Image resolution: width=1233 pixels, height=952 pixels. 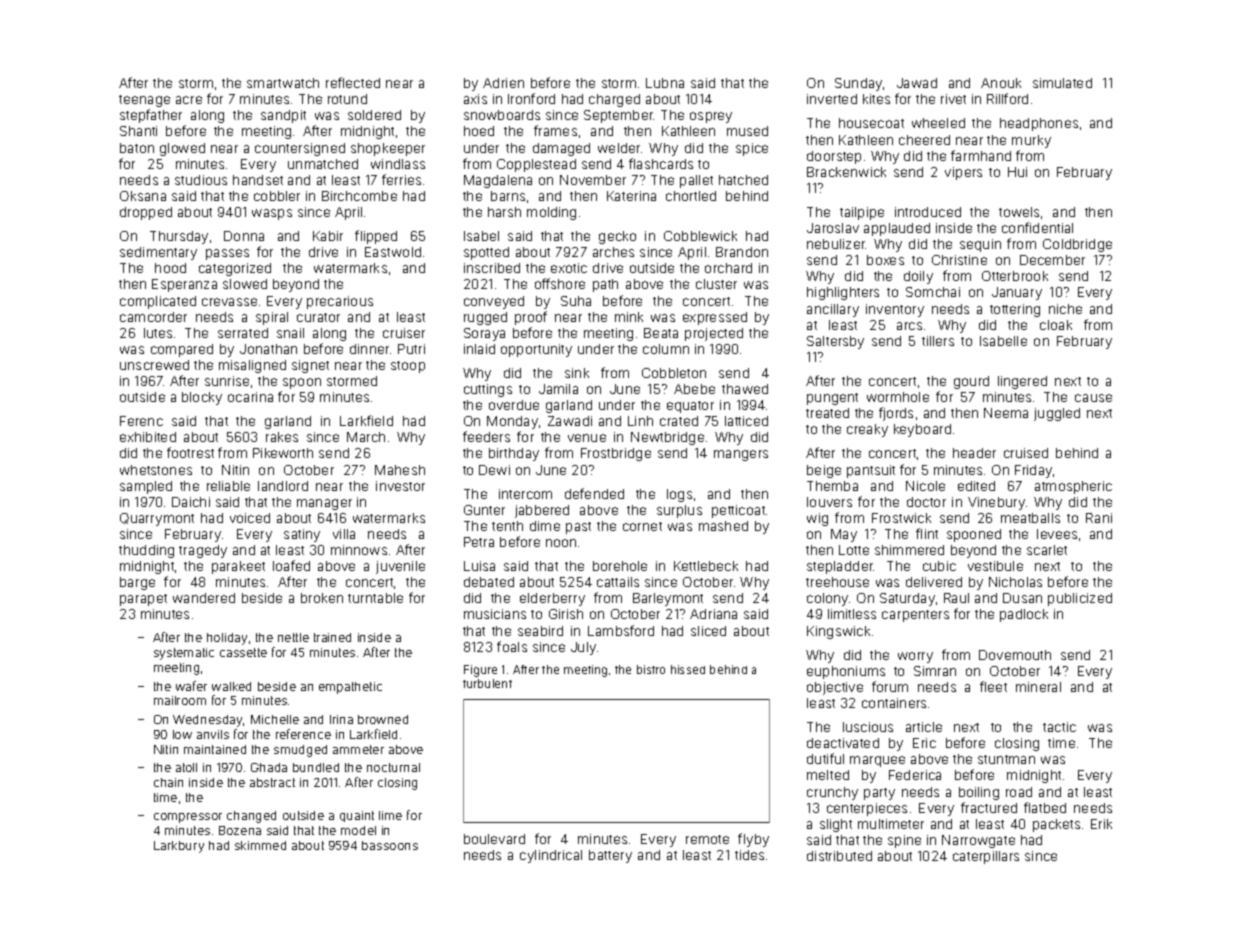 I want to click on categorized, so click(x=235, y=269).
